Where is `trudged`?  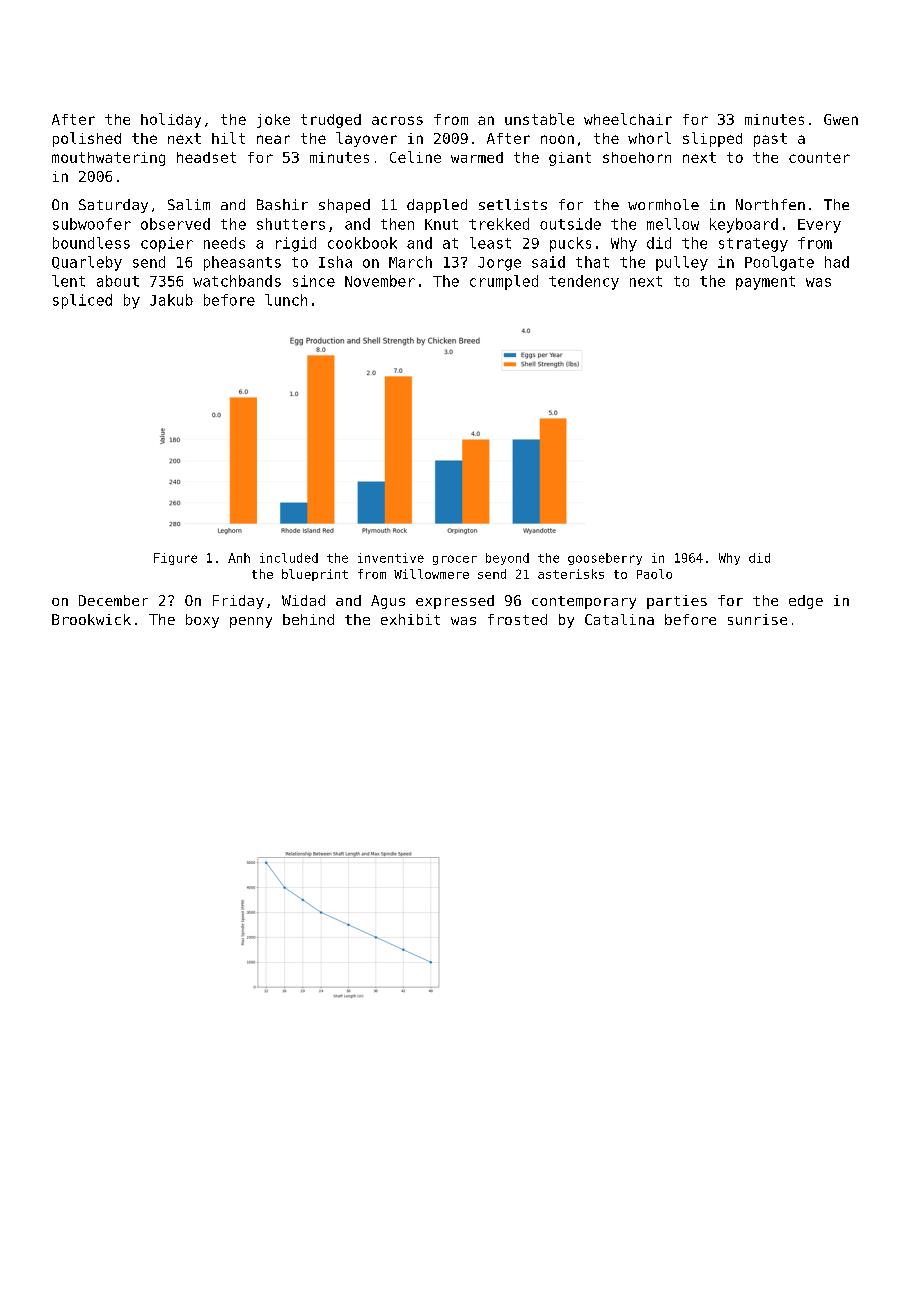
trudged is located at coordinates (331, 121).
